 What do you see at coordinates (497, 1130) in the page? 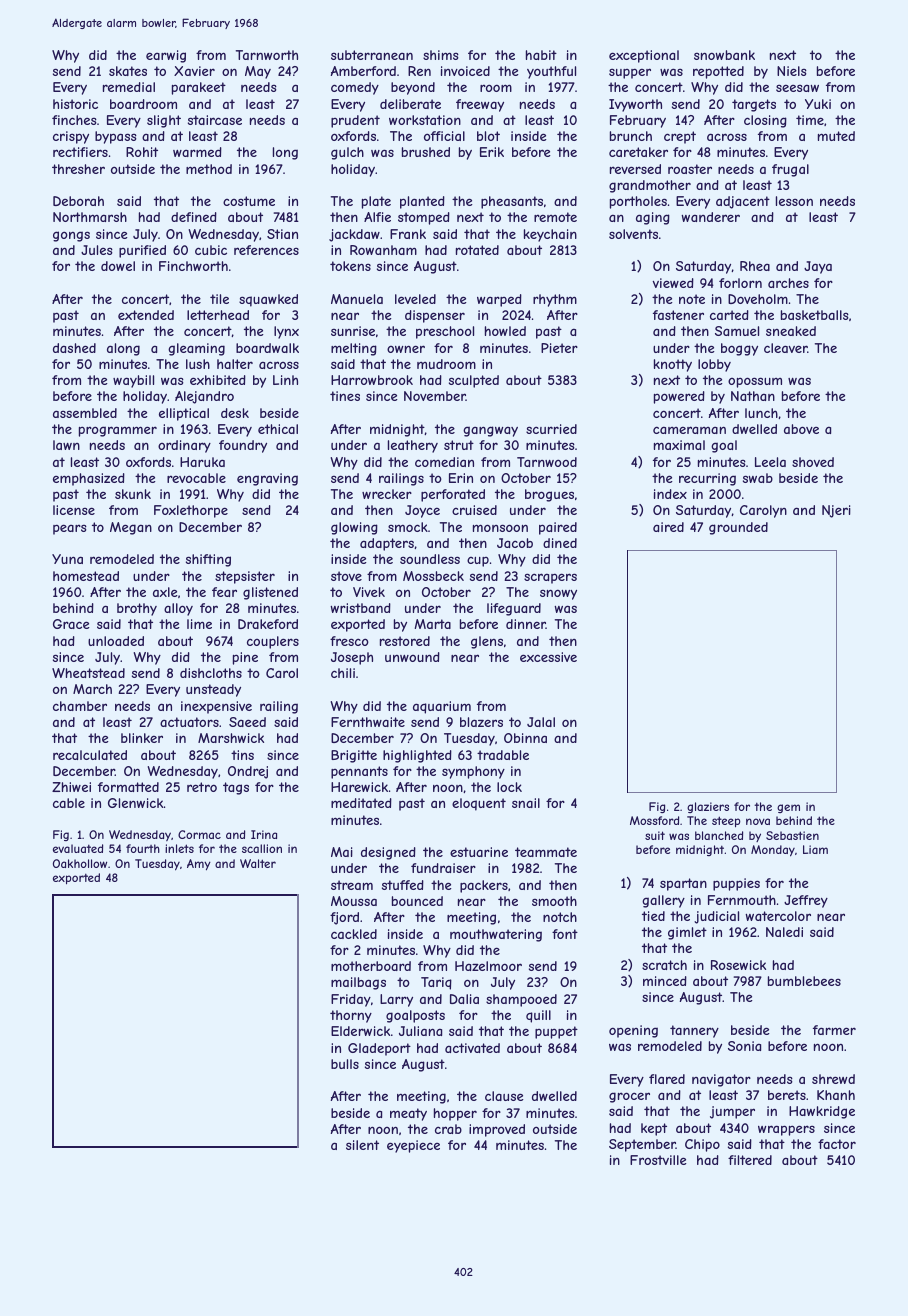
I see `improved` at bounding box center [497, 1130].
